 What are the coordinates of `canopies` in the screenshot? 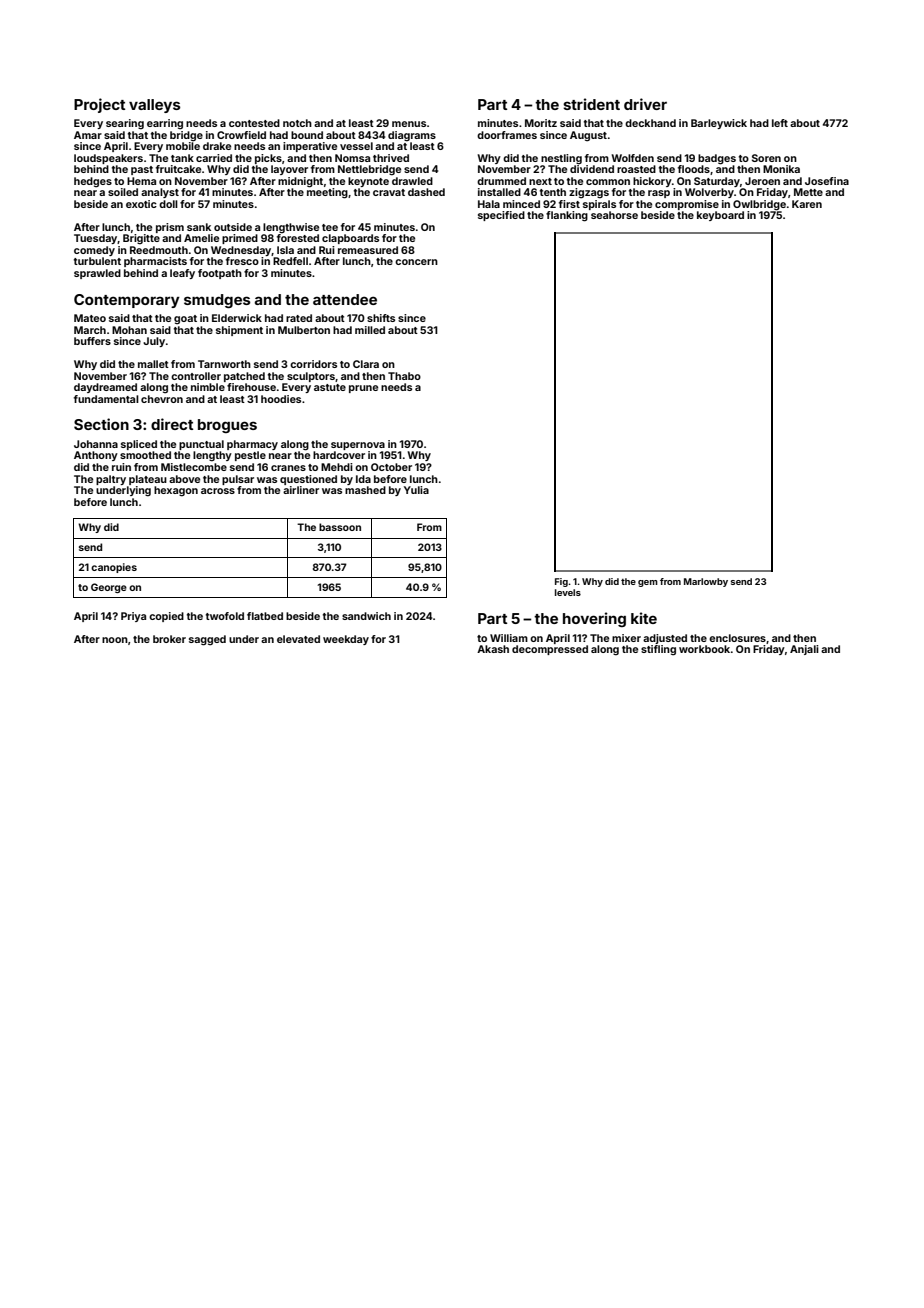 It's located at (114, 568).
